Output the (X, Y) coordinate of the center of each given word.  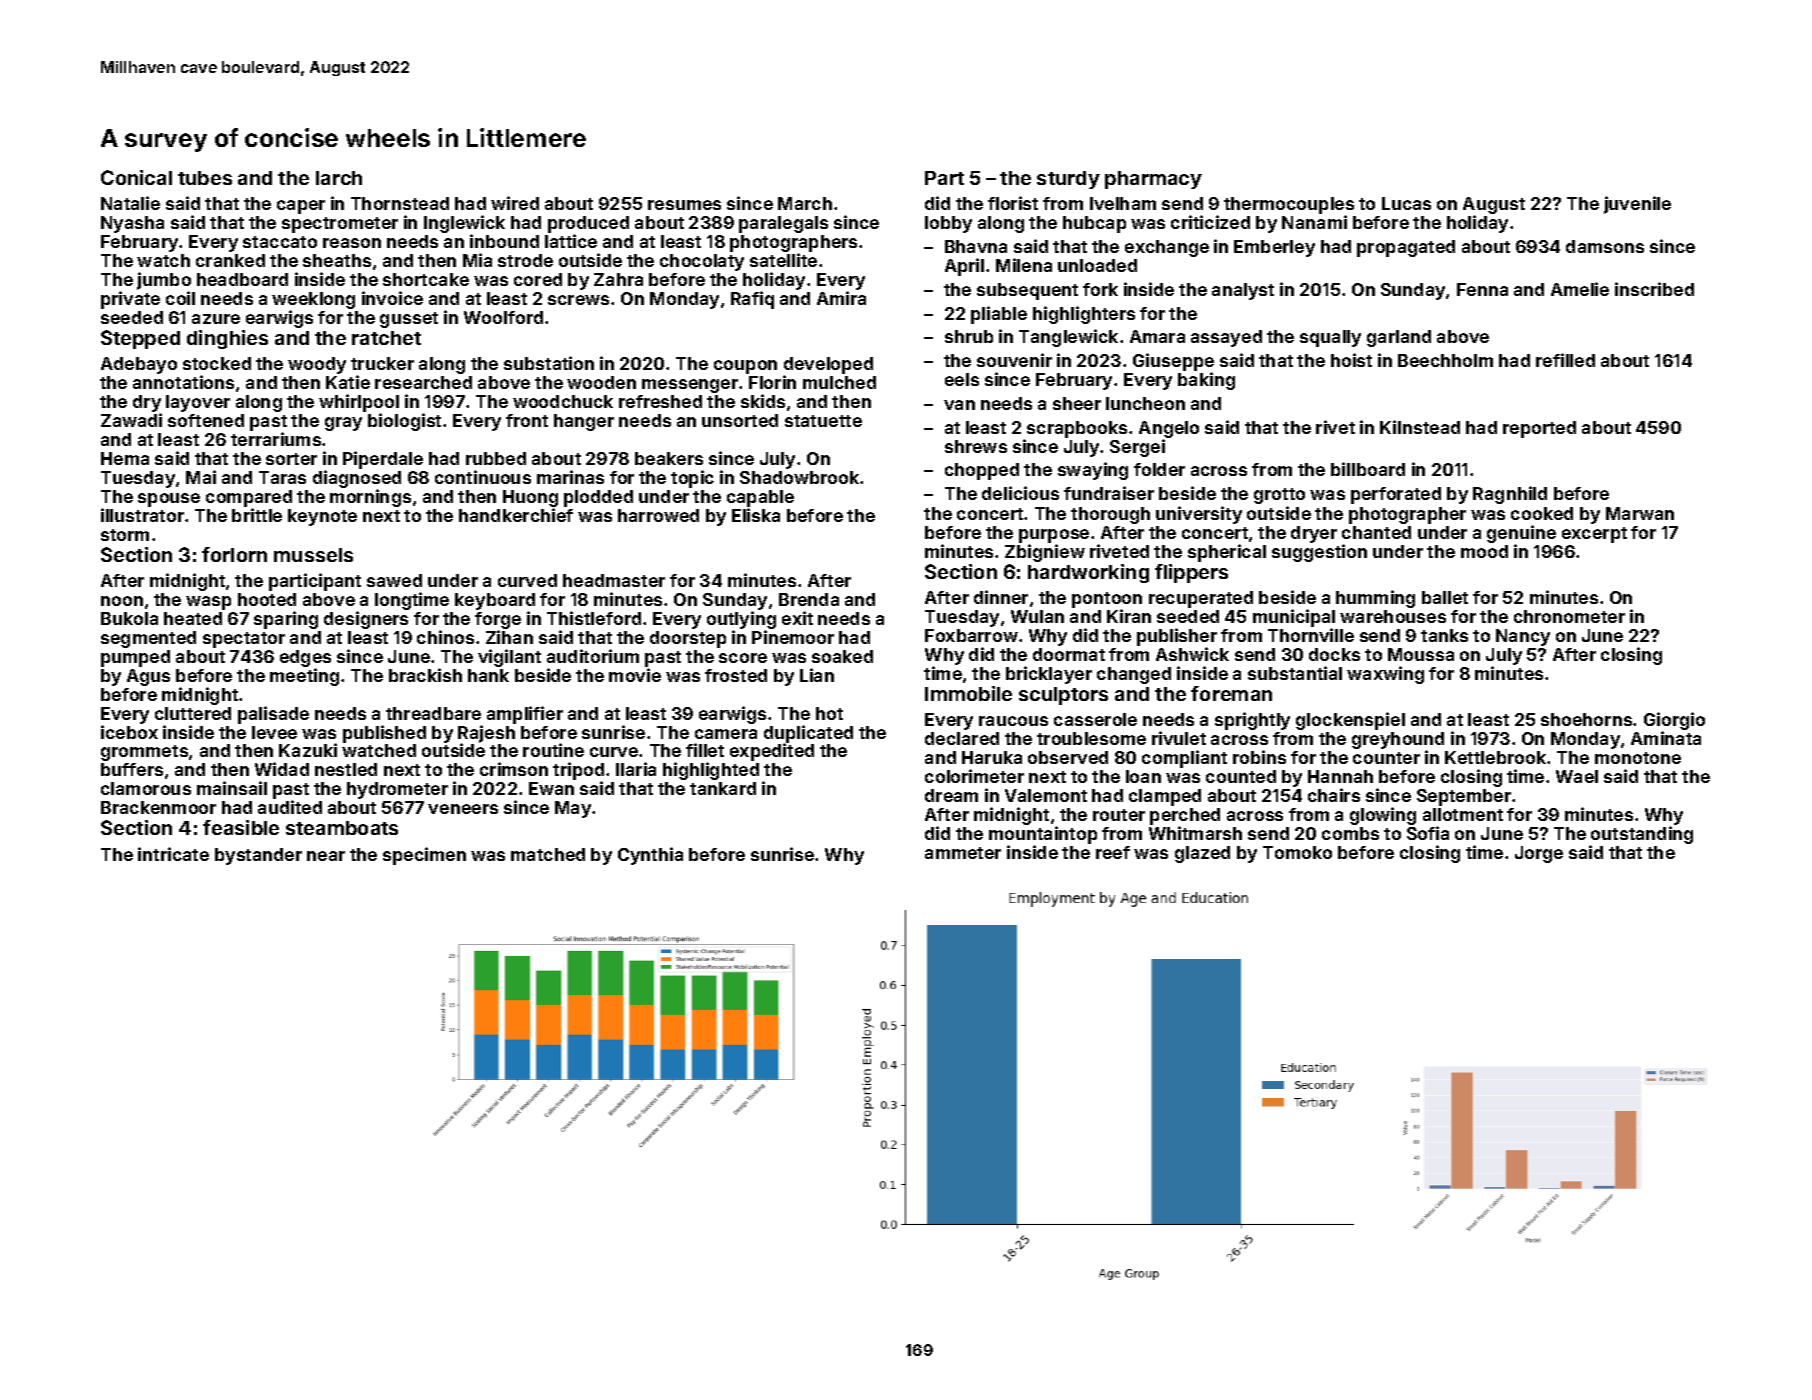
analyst (1243, 291)
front (527, 420)
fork (1100, 289)
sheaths (337, 260)
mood (1484, 551)
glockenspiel (1350, 721)
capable (760, 498)
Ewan (551, 788)
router (1119, 815)
